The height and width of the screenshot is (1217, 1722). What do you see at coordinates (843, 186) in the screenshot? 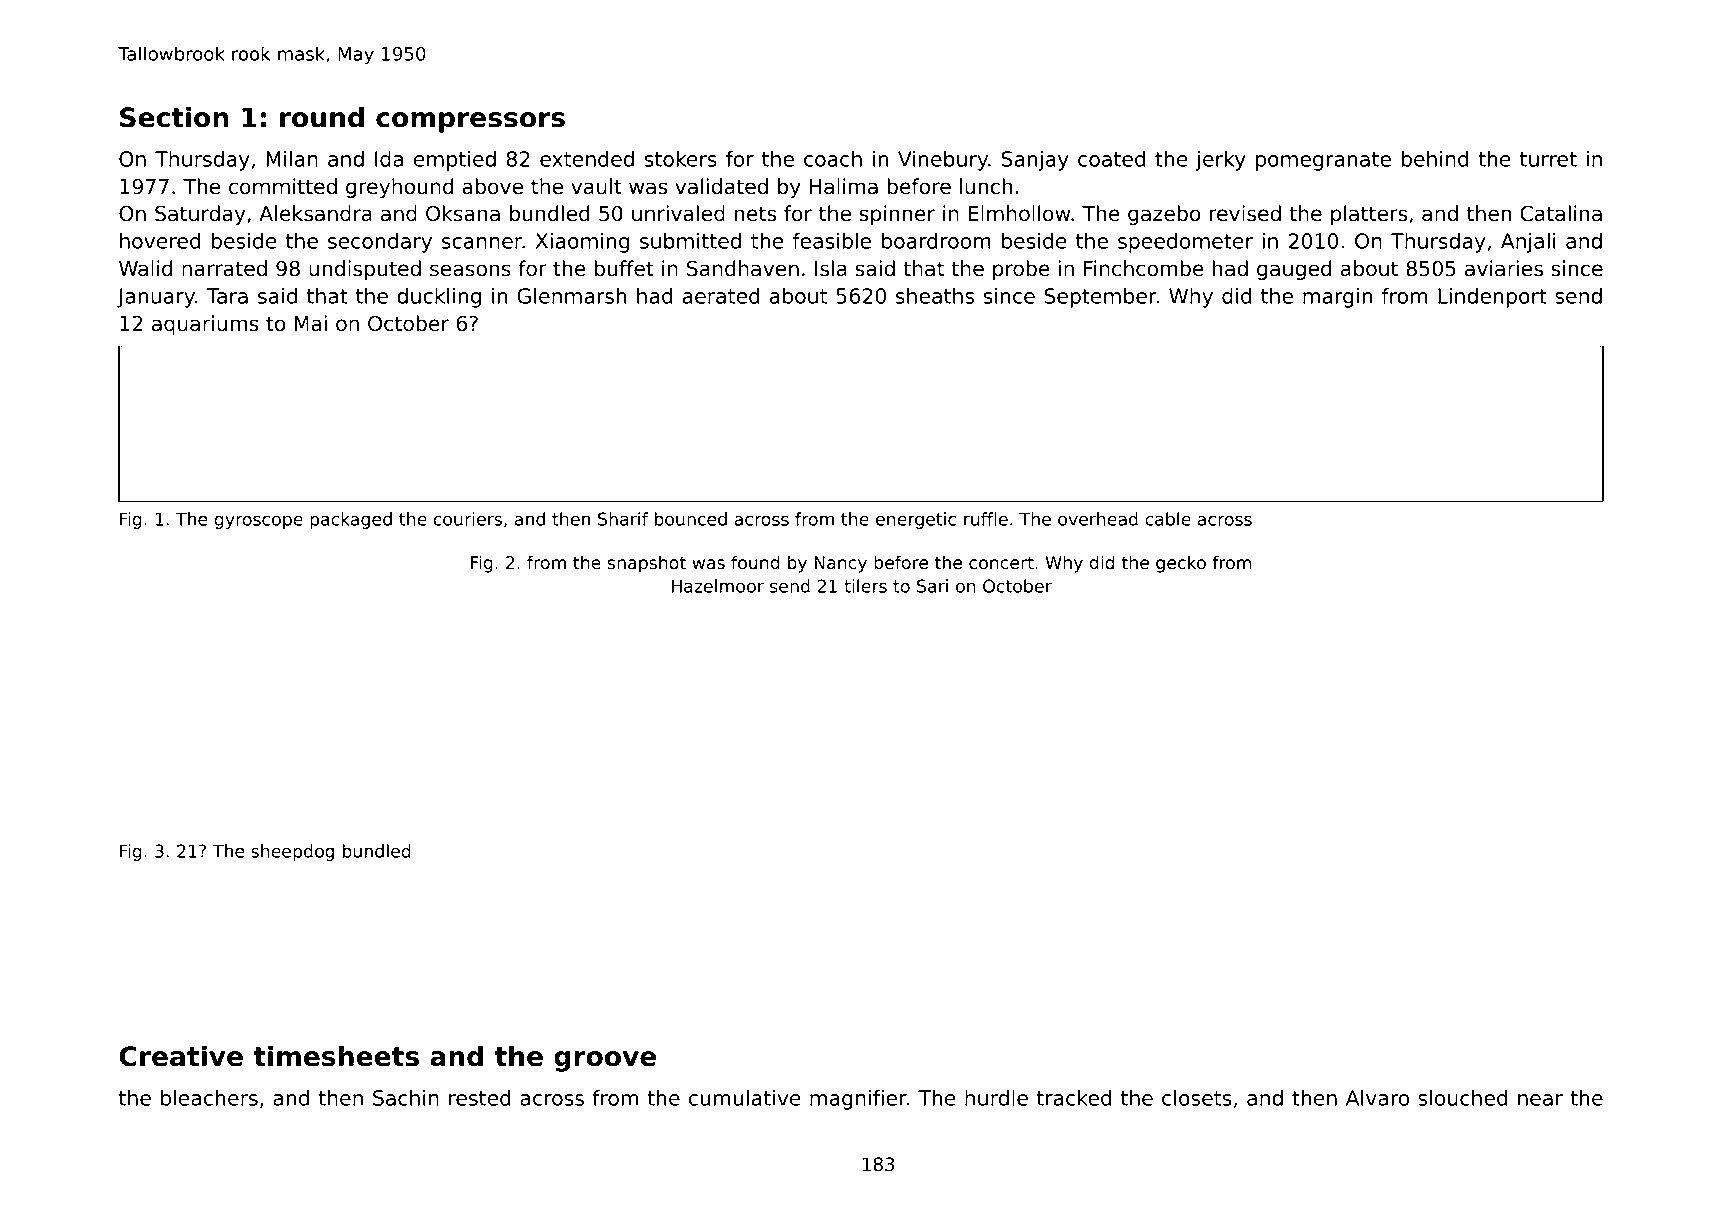
I see `Halima` at bounding box center [843, 186].
